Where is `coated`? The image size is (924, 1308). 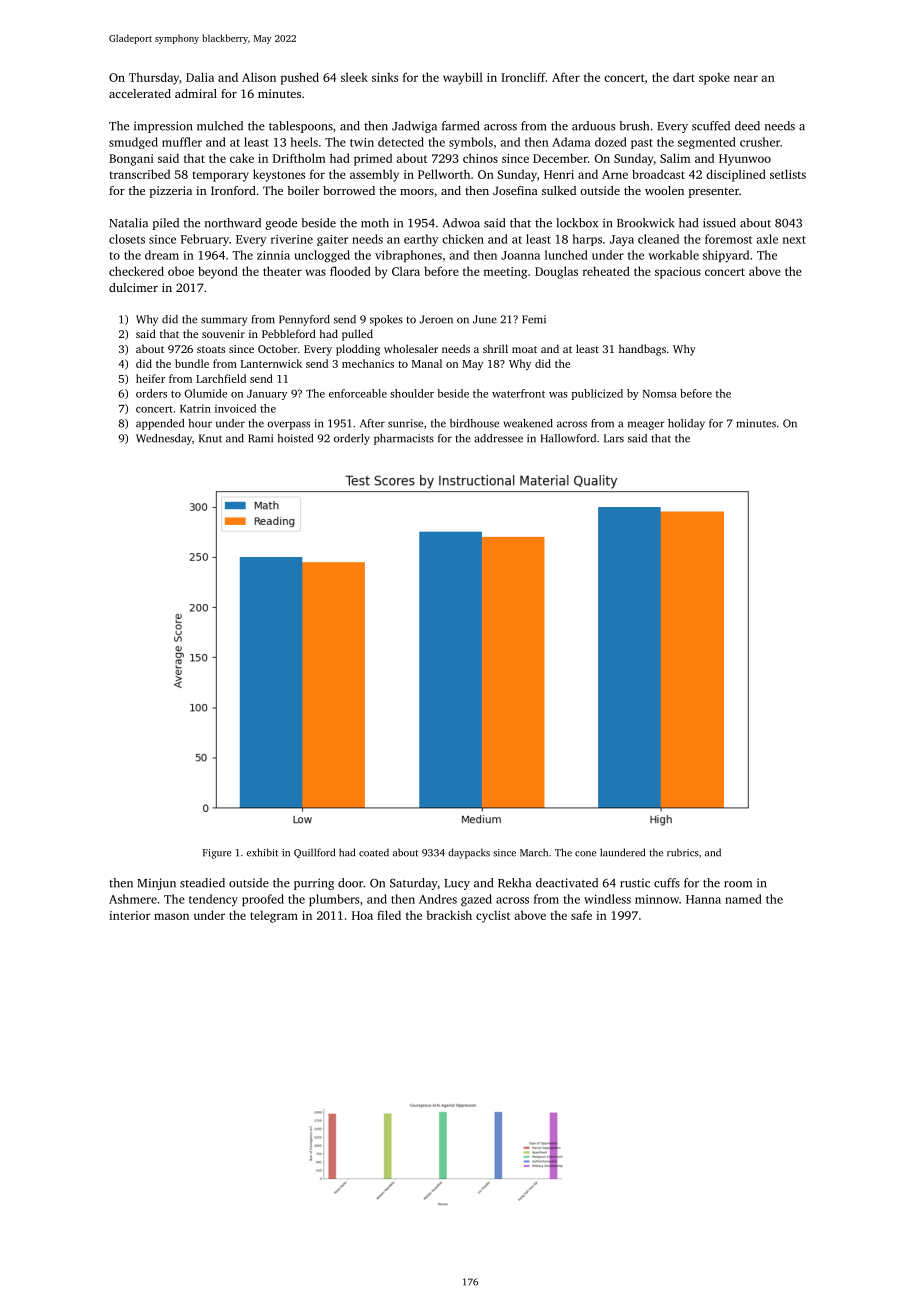 coated is located at coordinates (374, 852).
